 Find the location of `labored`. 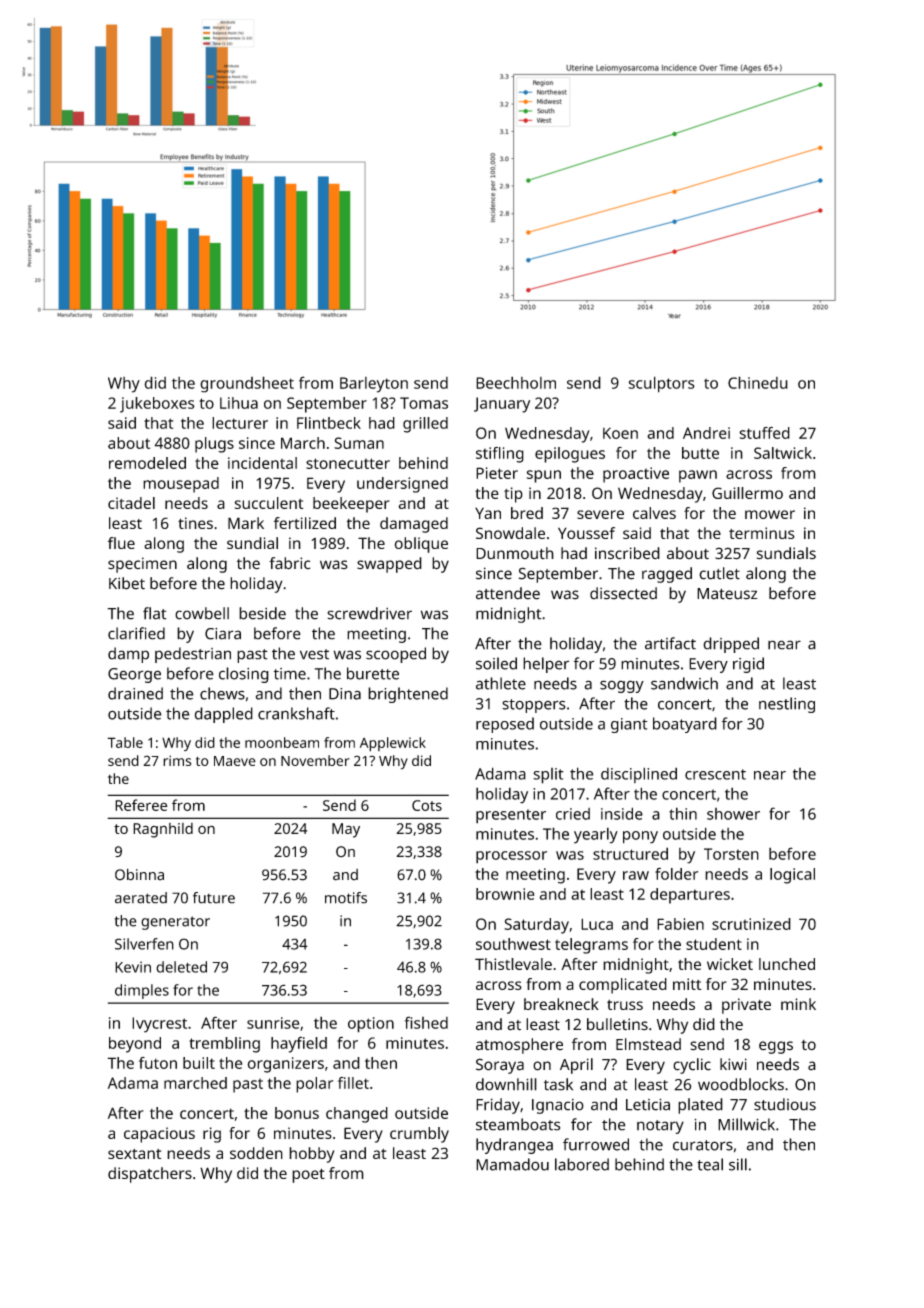

labored is located at coordinates (582, 1164).
